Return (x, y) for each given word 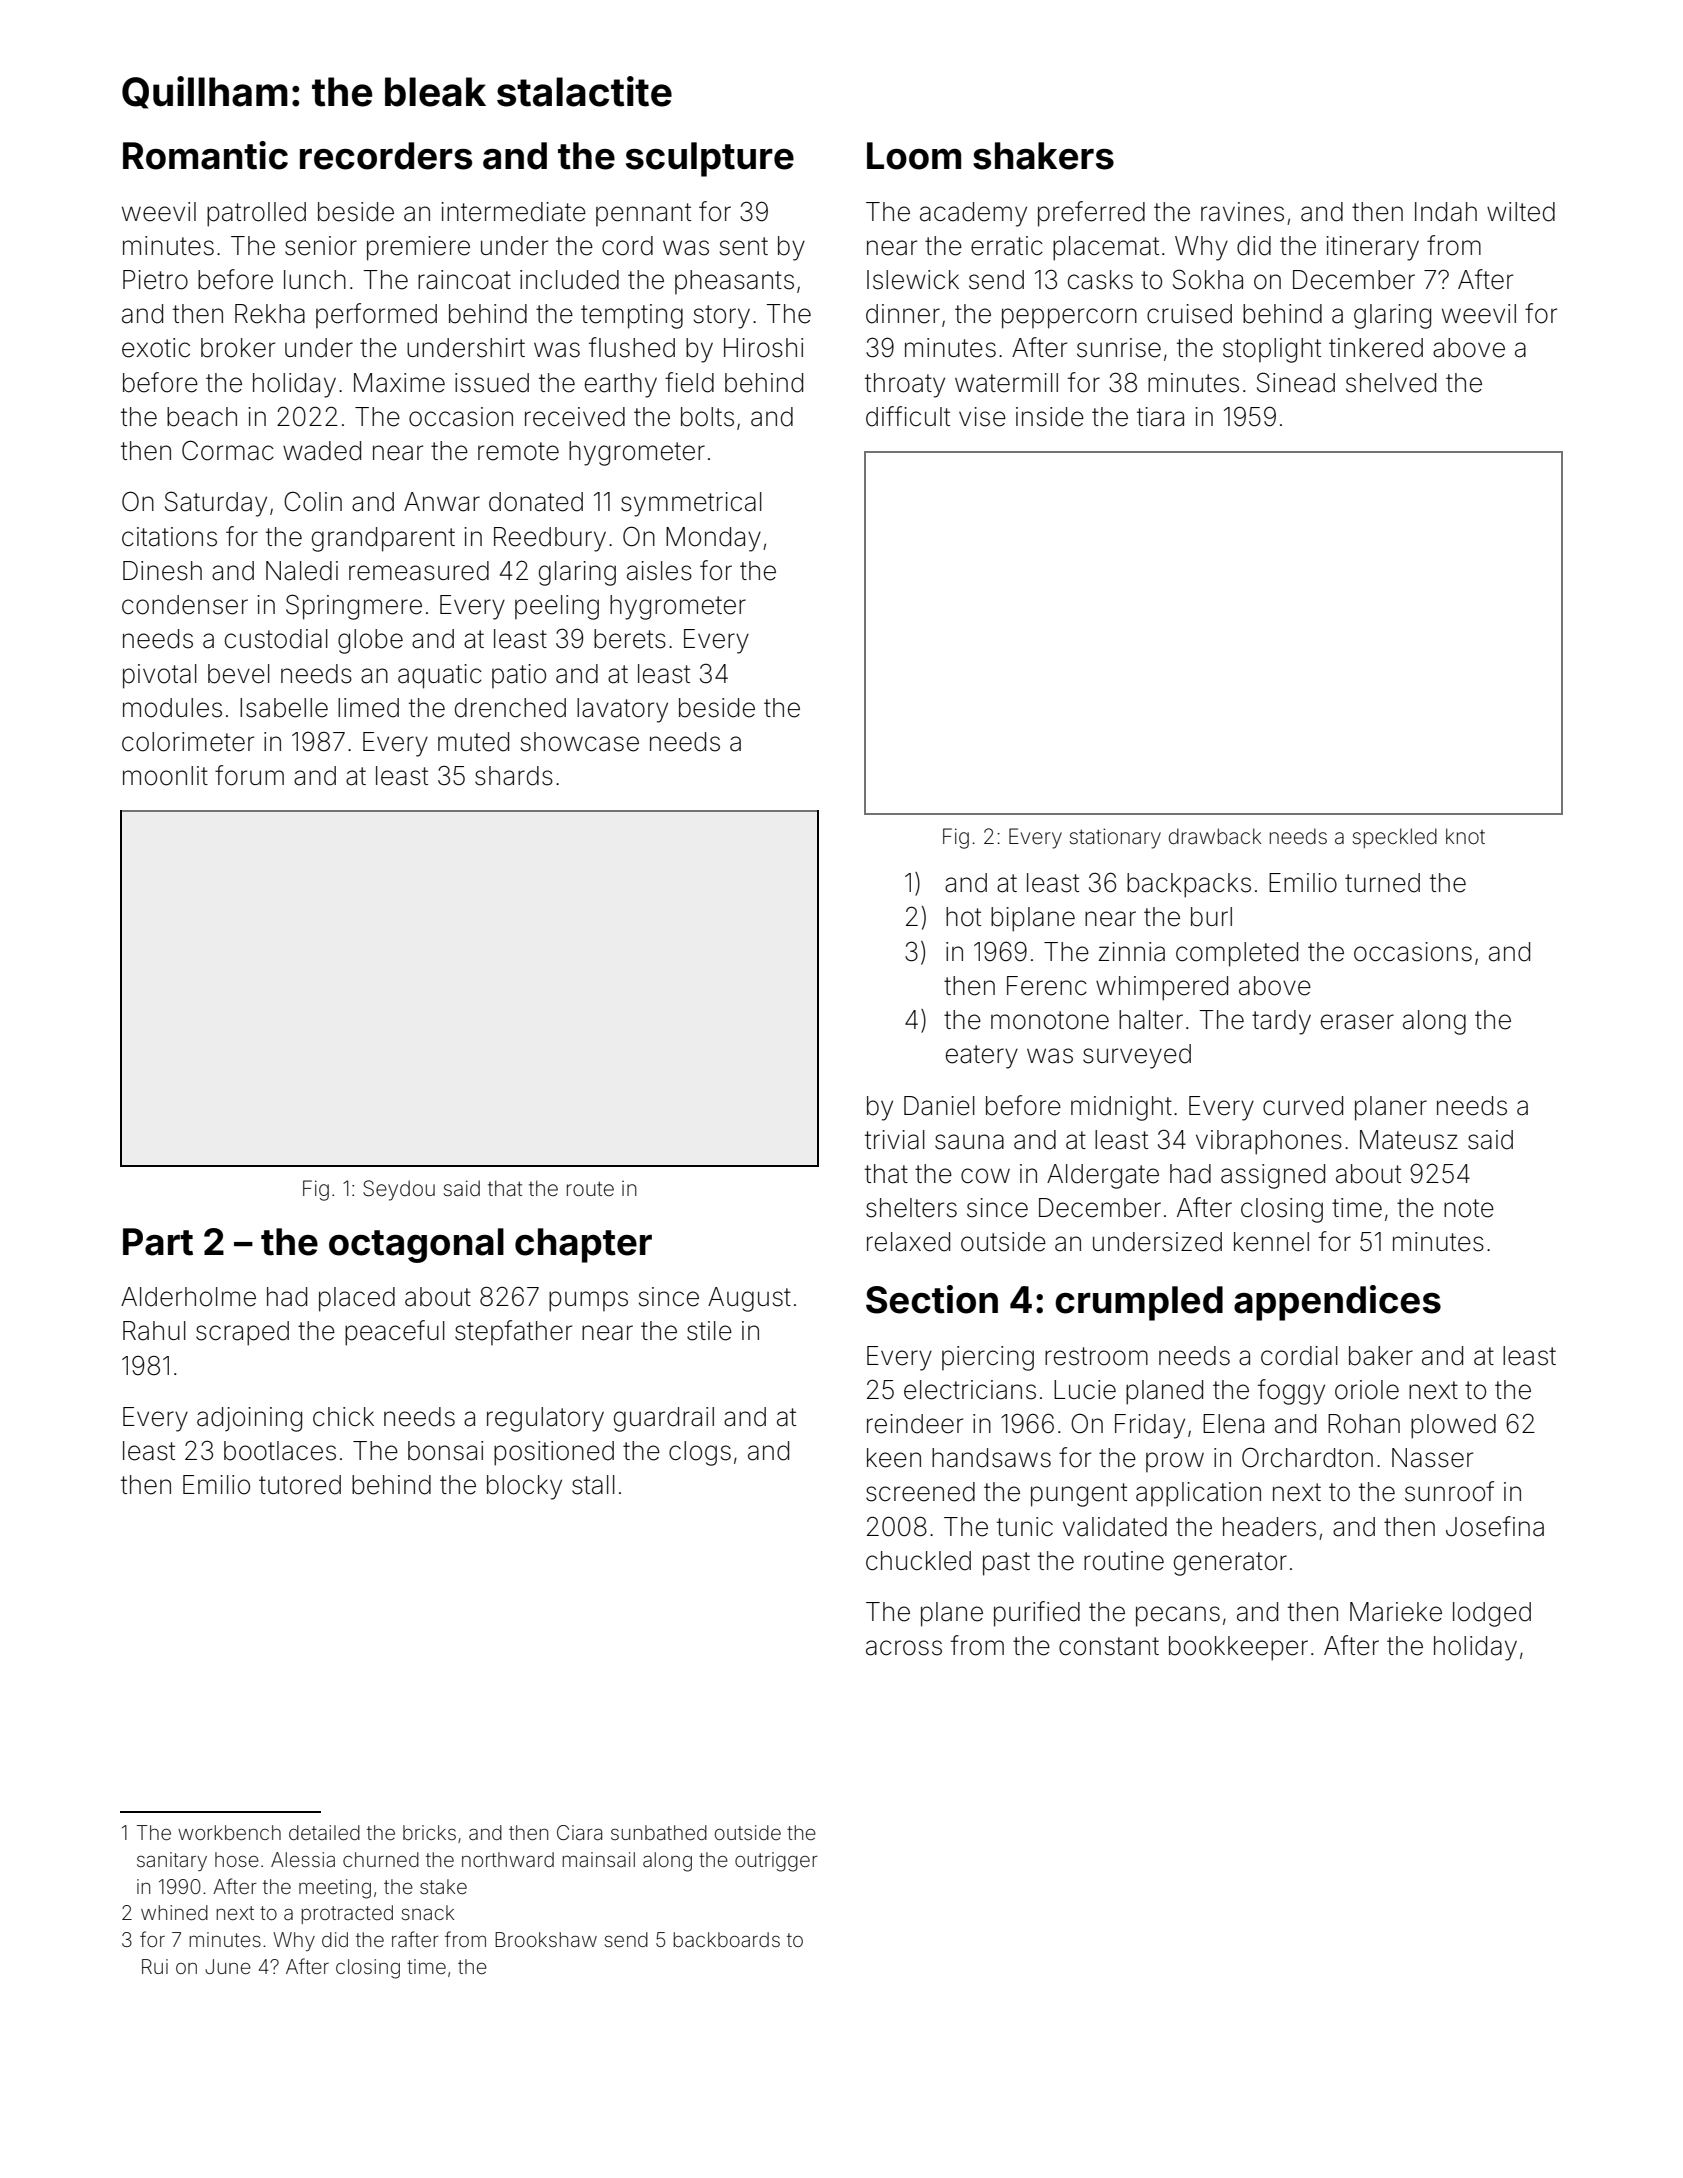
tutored (300, 1485)
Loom (914, 156)
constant (1109, 1646)
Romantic (205, 155)
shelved (1391, 383)
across (904, 1648)
